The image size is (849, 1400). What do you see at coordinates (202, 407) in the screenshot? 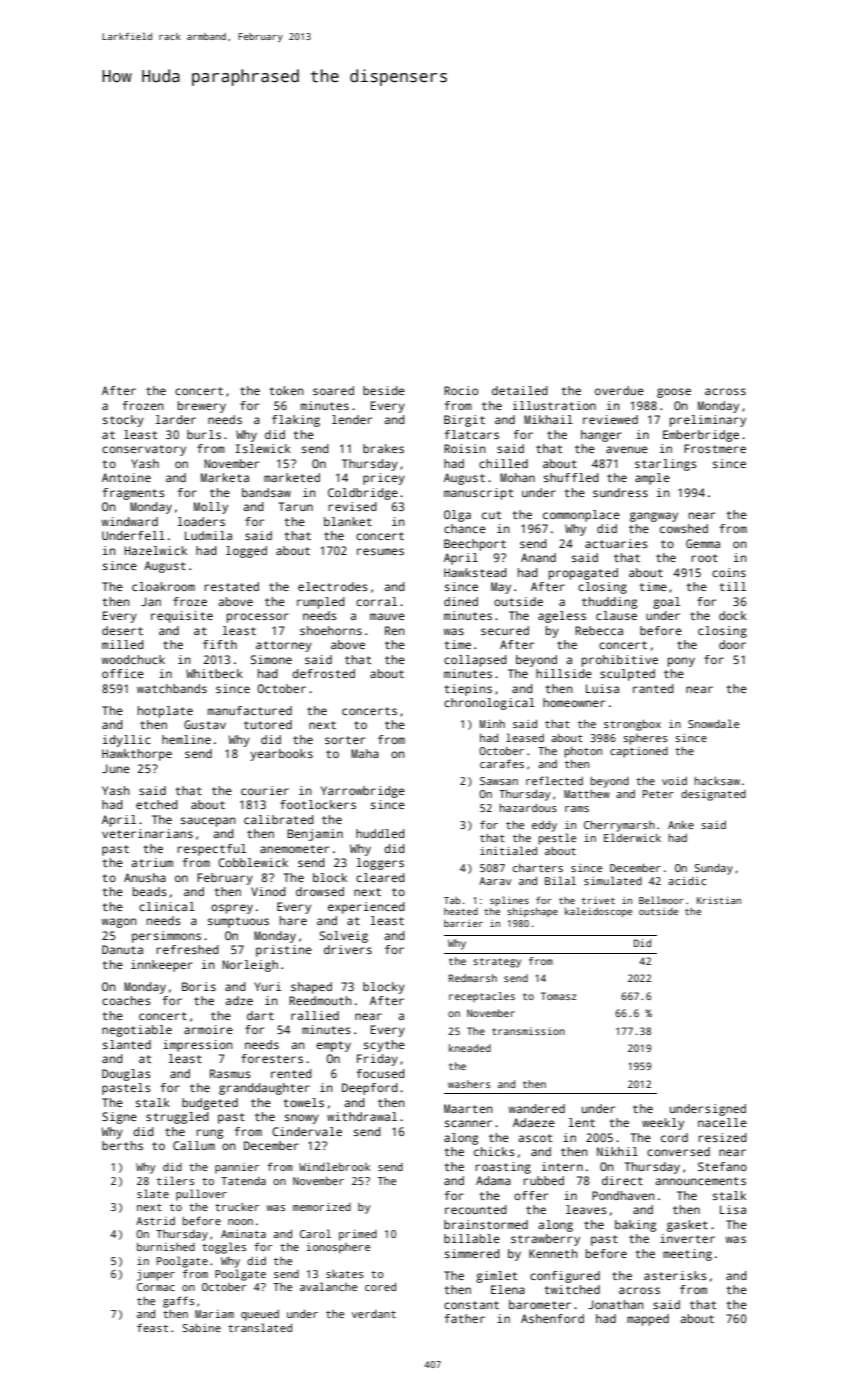
I see `brewery` at bounding box center [202, 407].
